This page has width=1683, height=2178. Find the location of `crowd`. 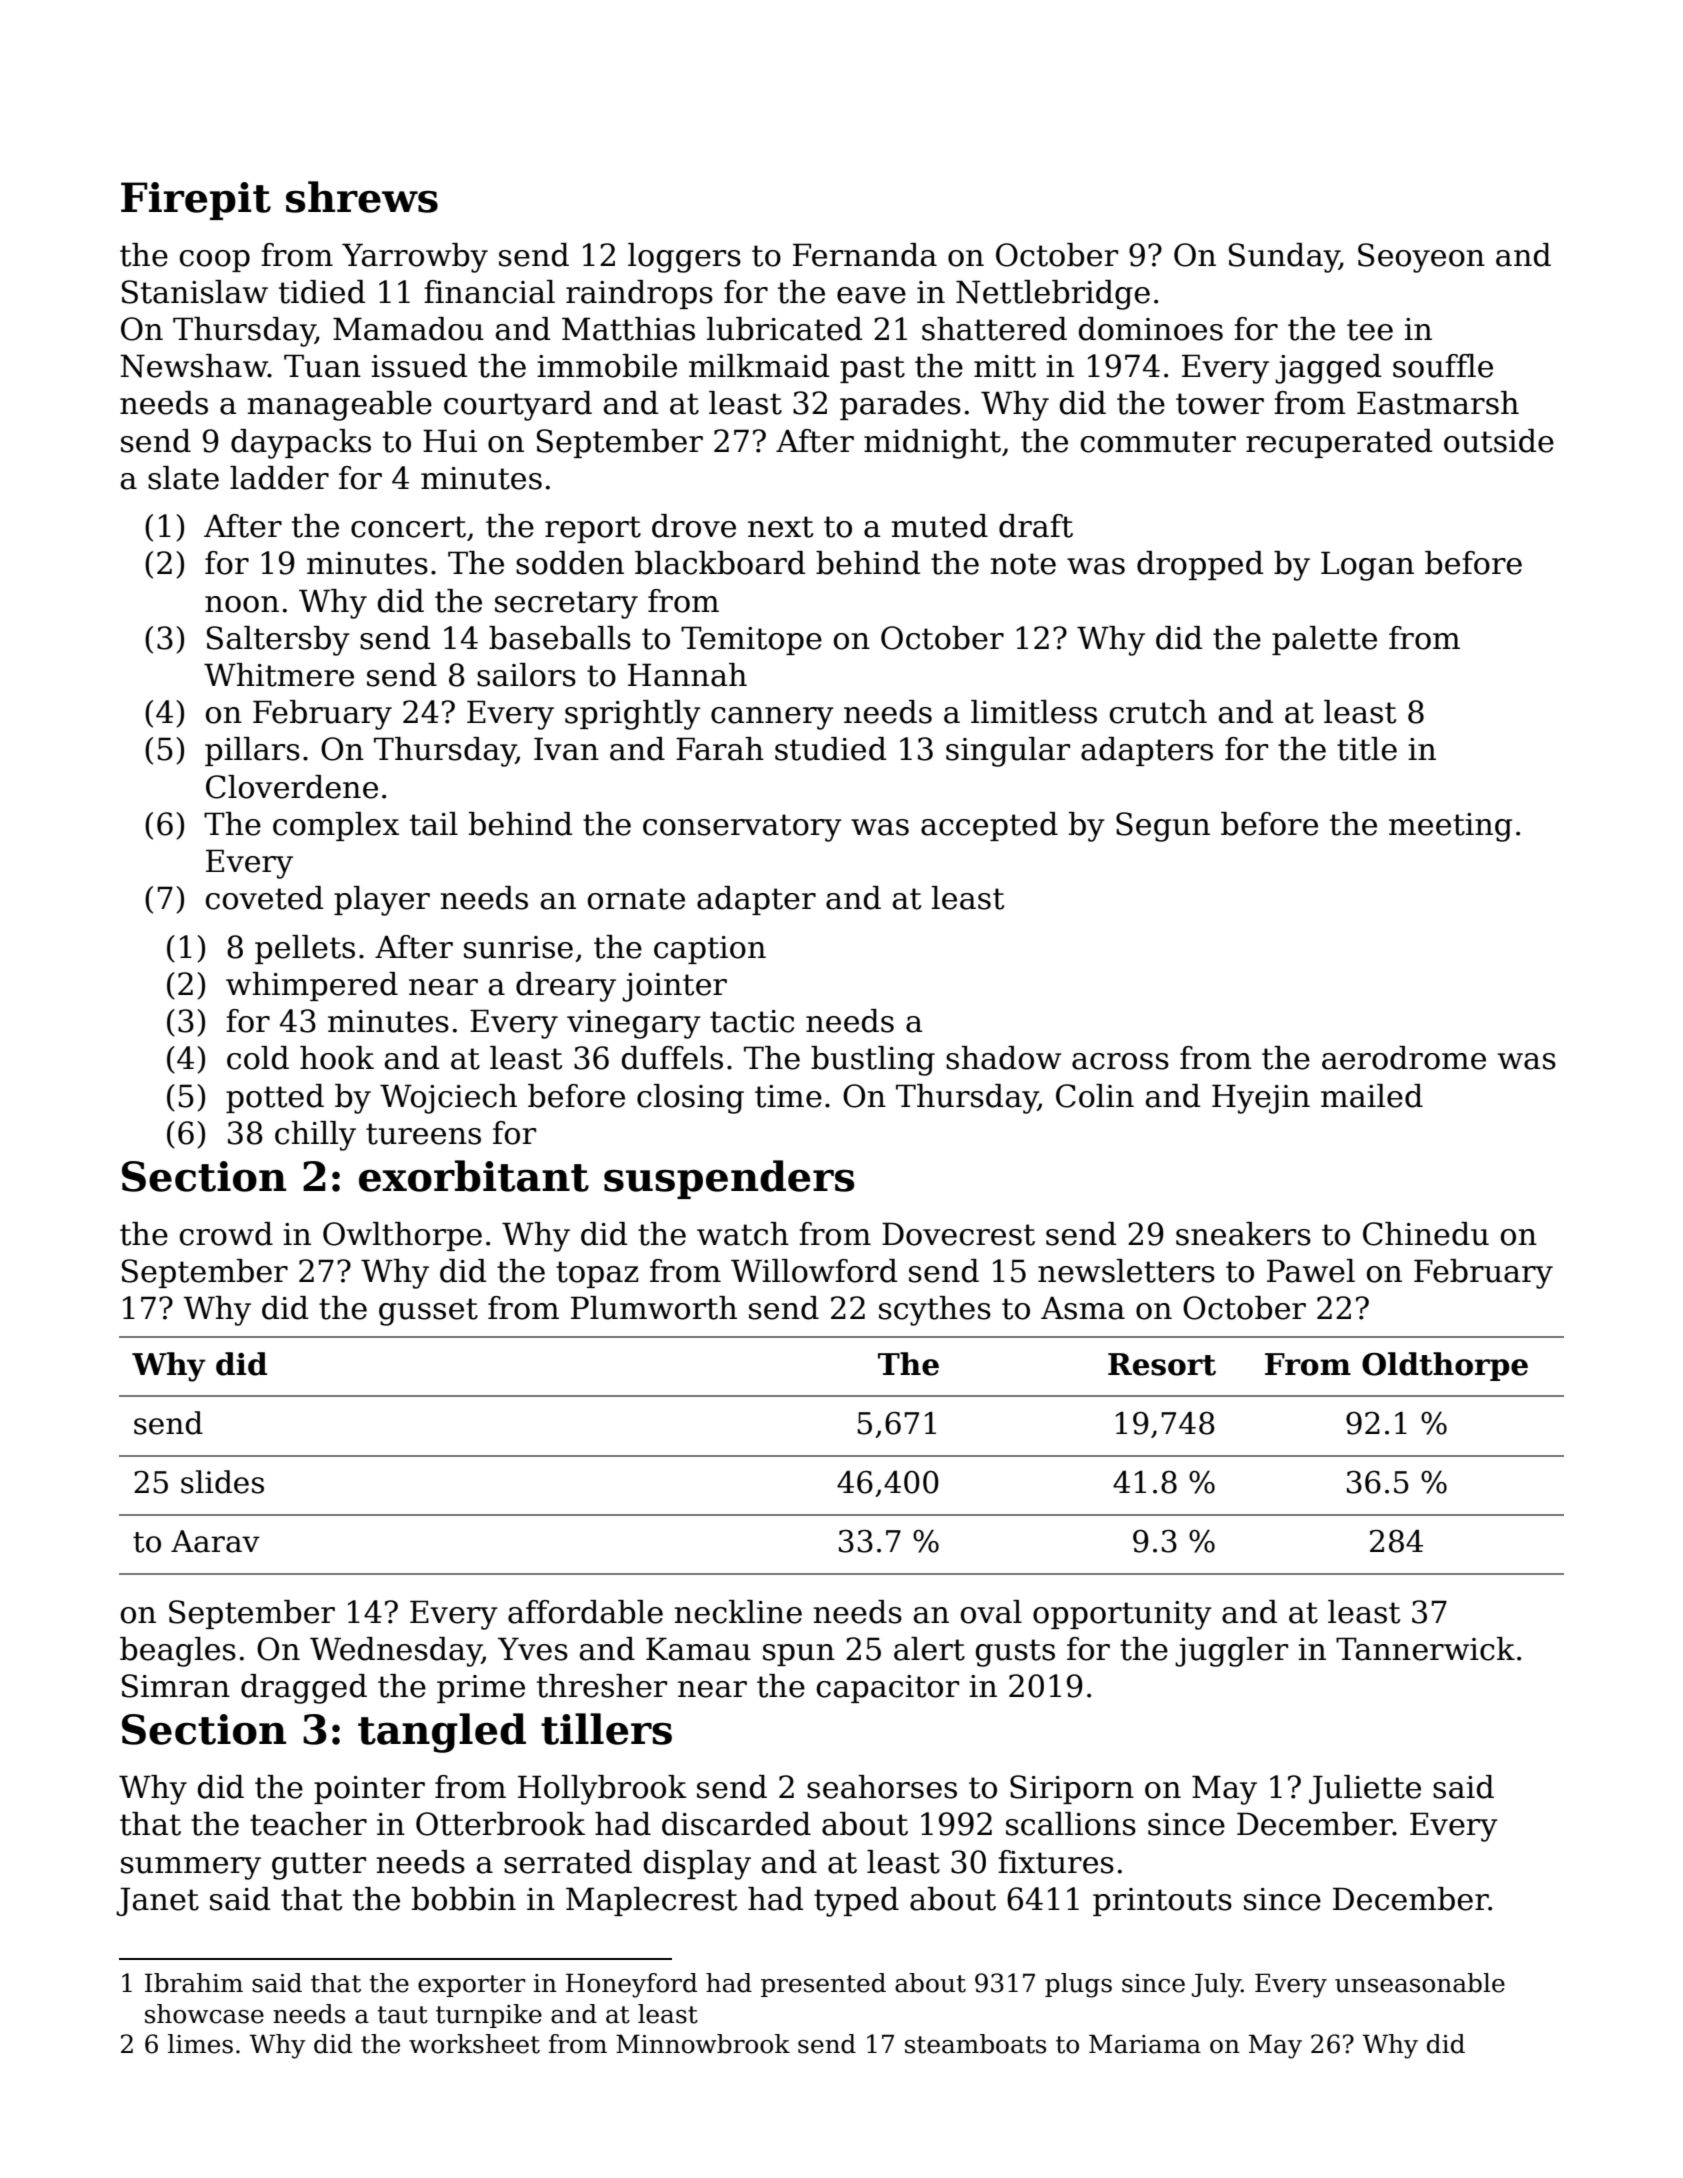

crowd is located at coordinates (226, 1234).
